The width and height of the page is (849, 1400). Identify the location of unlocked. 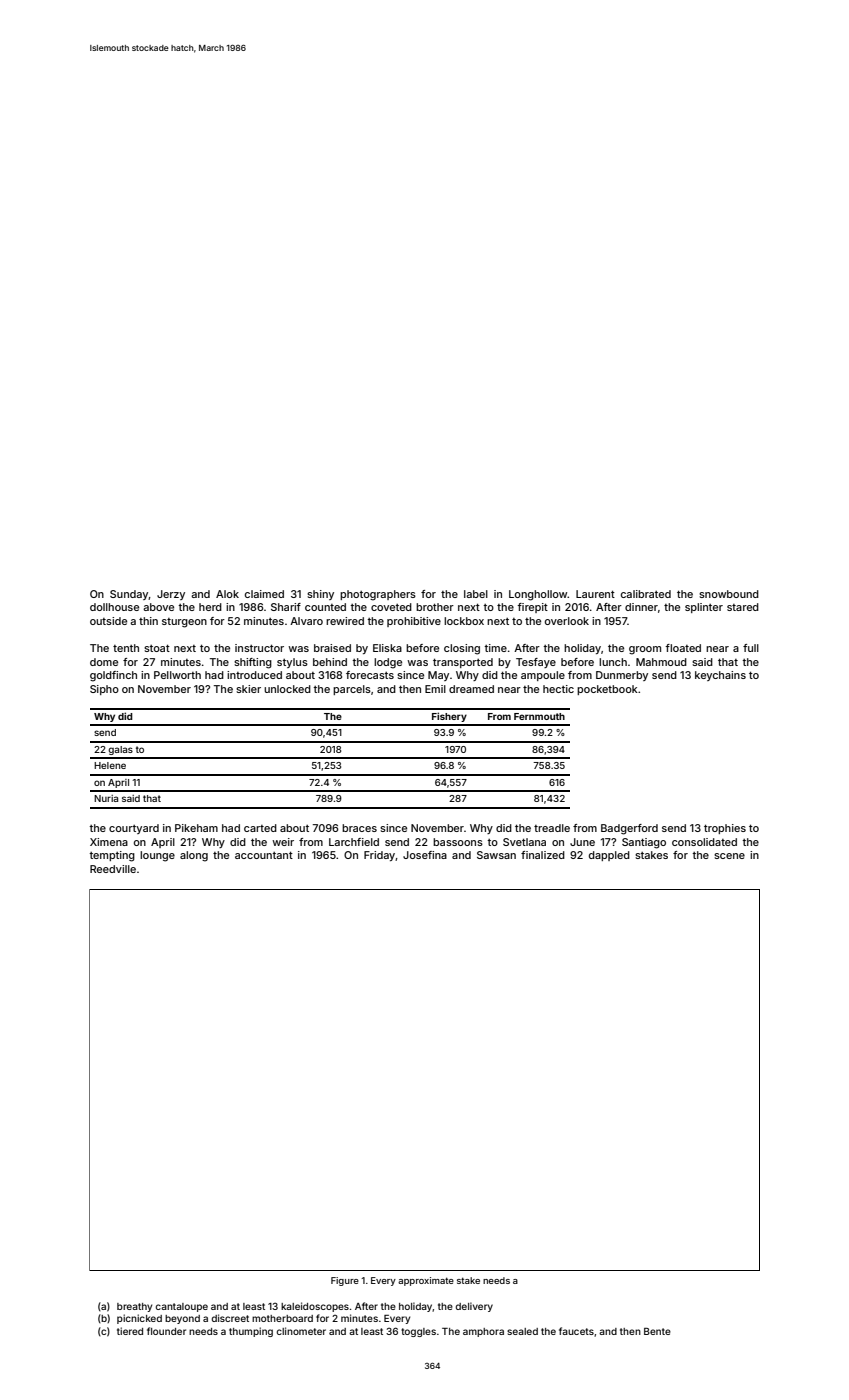
(287, 689).
